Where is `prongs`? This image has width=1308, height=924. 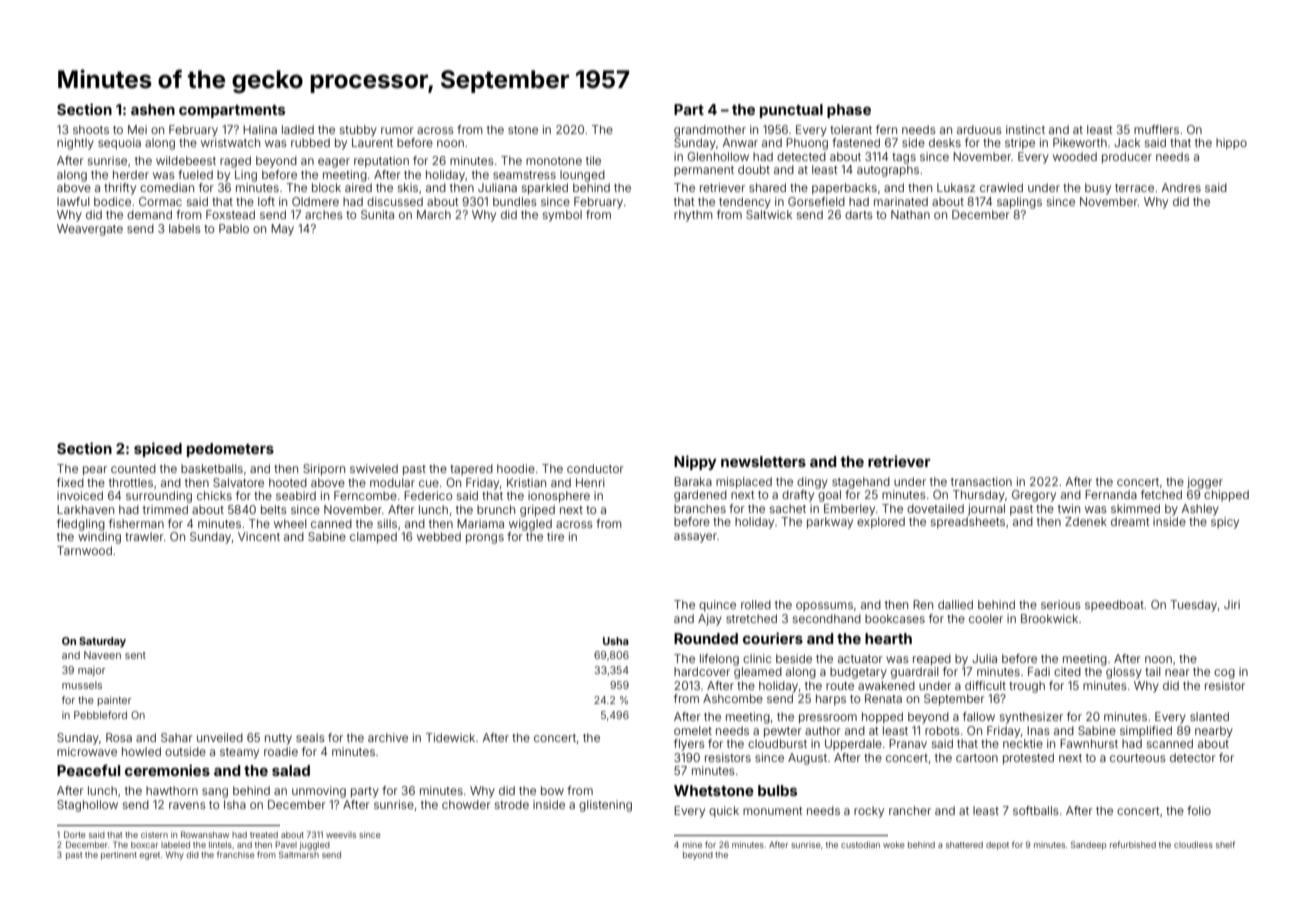 prongs is located at coordinates (485, 539).
